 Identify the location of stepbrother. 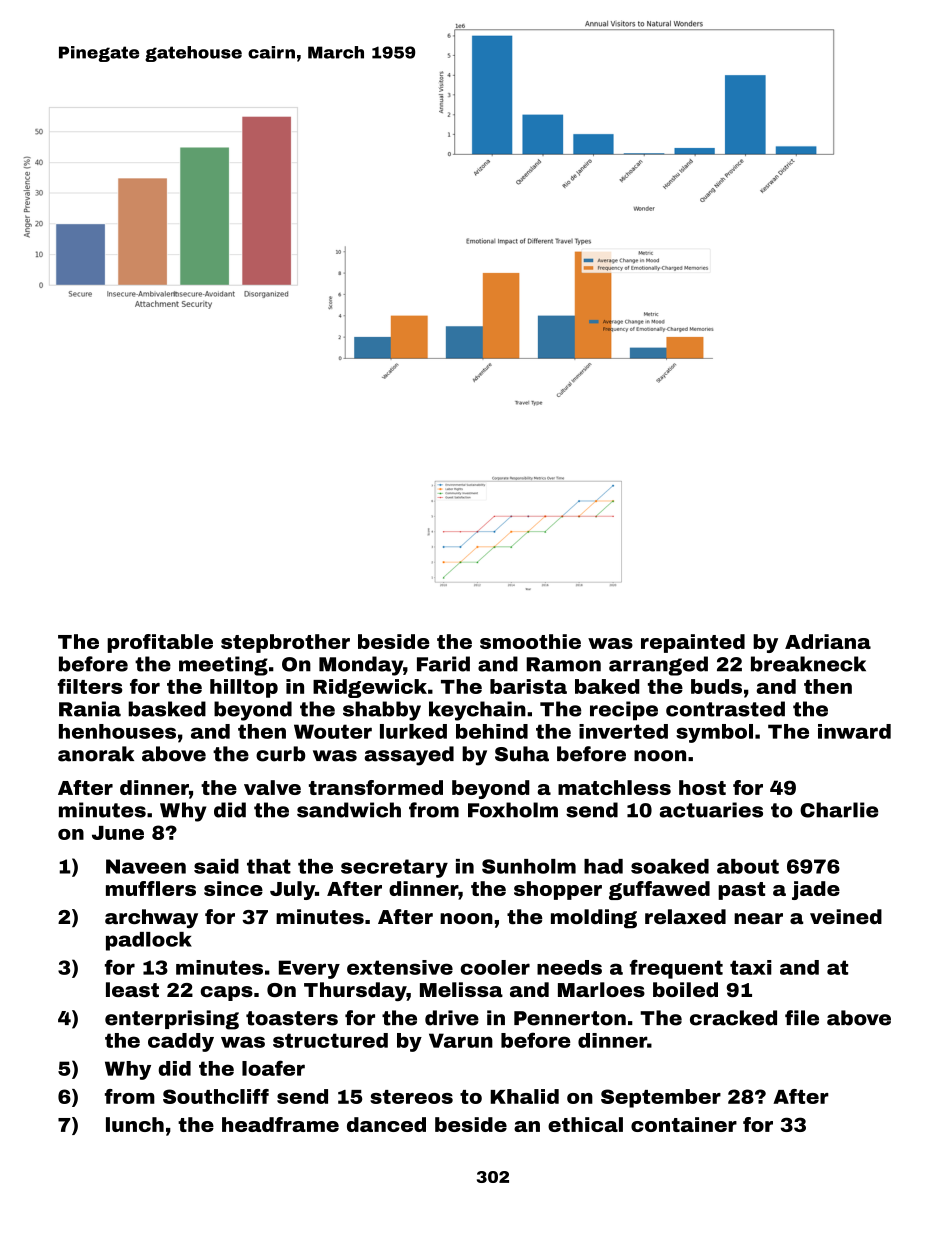
(285, 643).
